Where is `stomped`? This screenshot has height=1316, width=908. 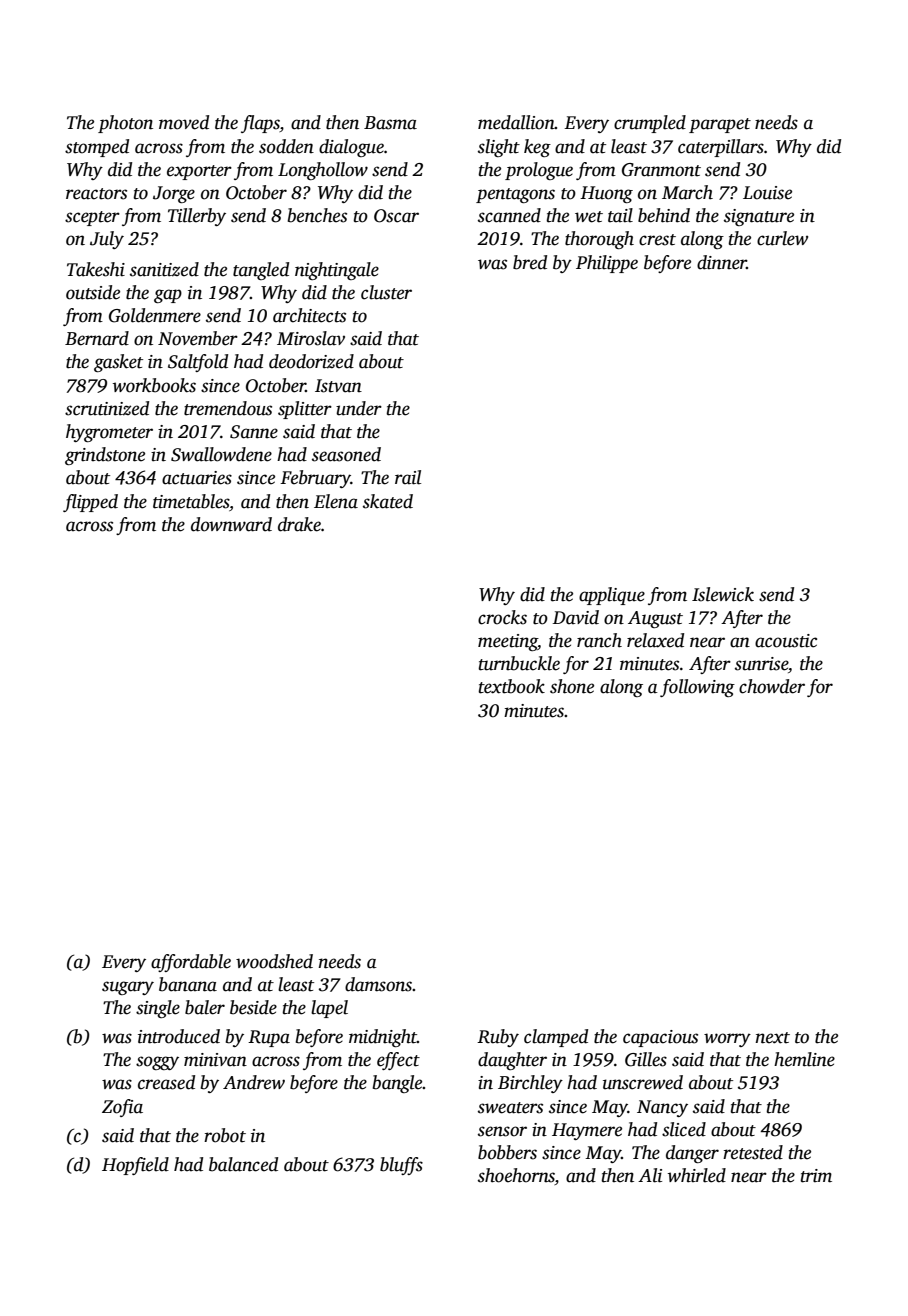
stomped is located at coordinates (97, 148).
